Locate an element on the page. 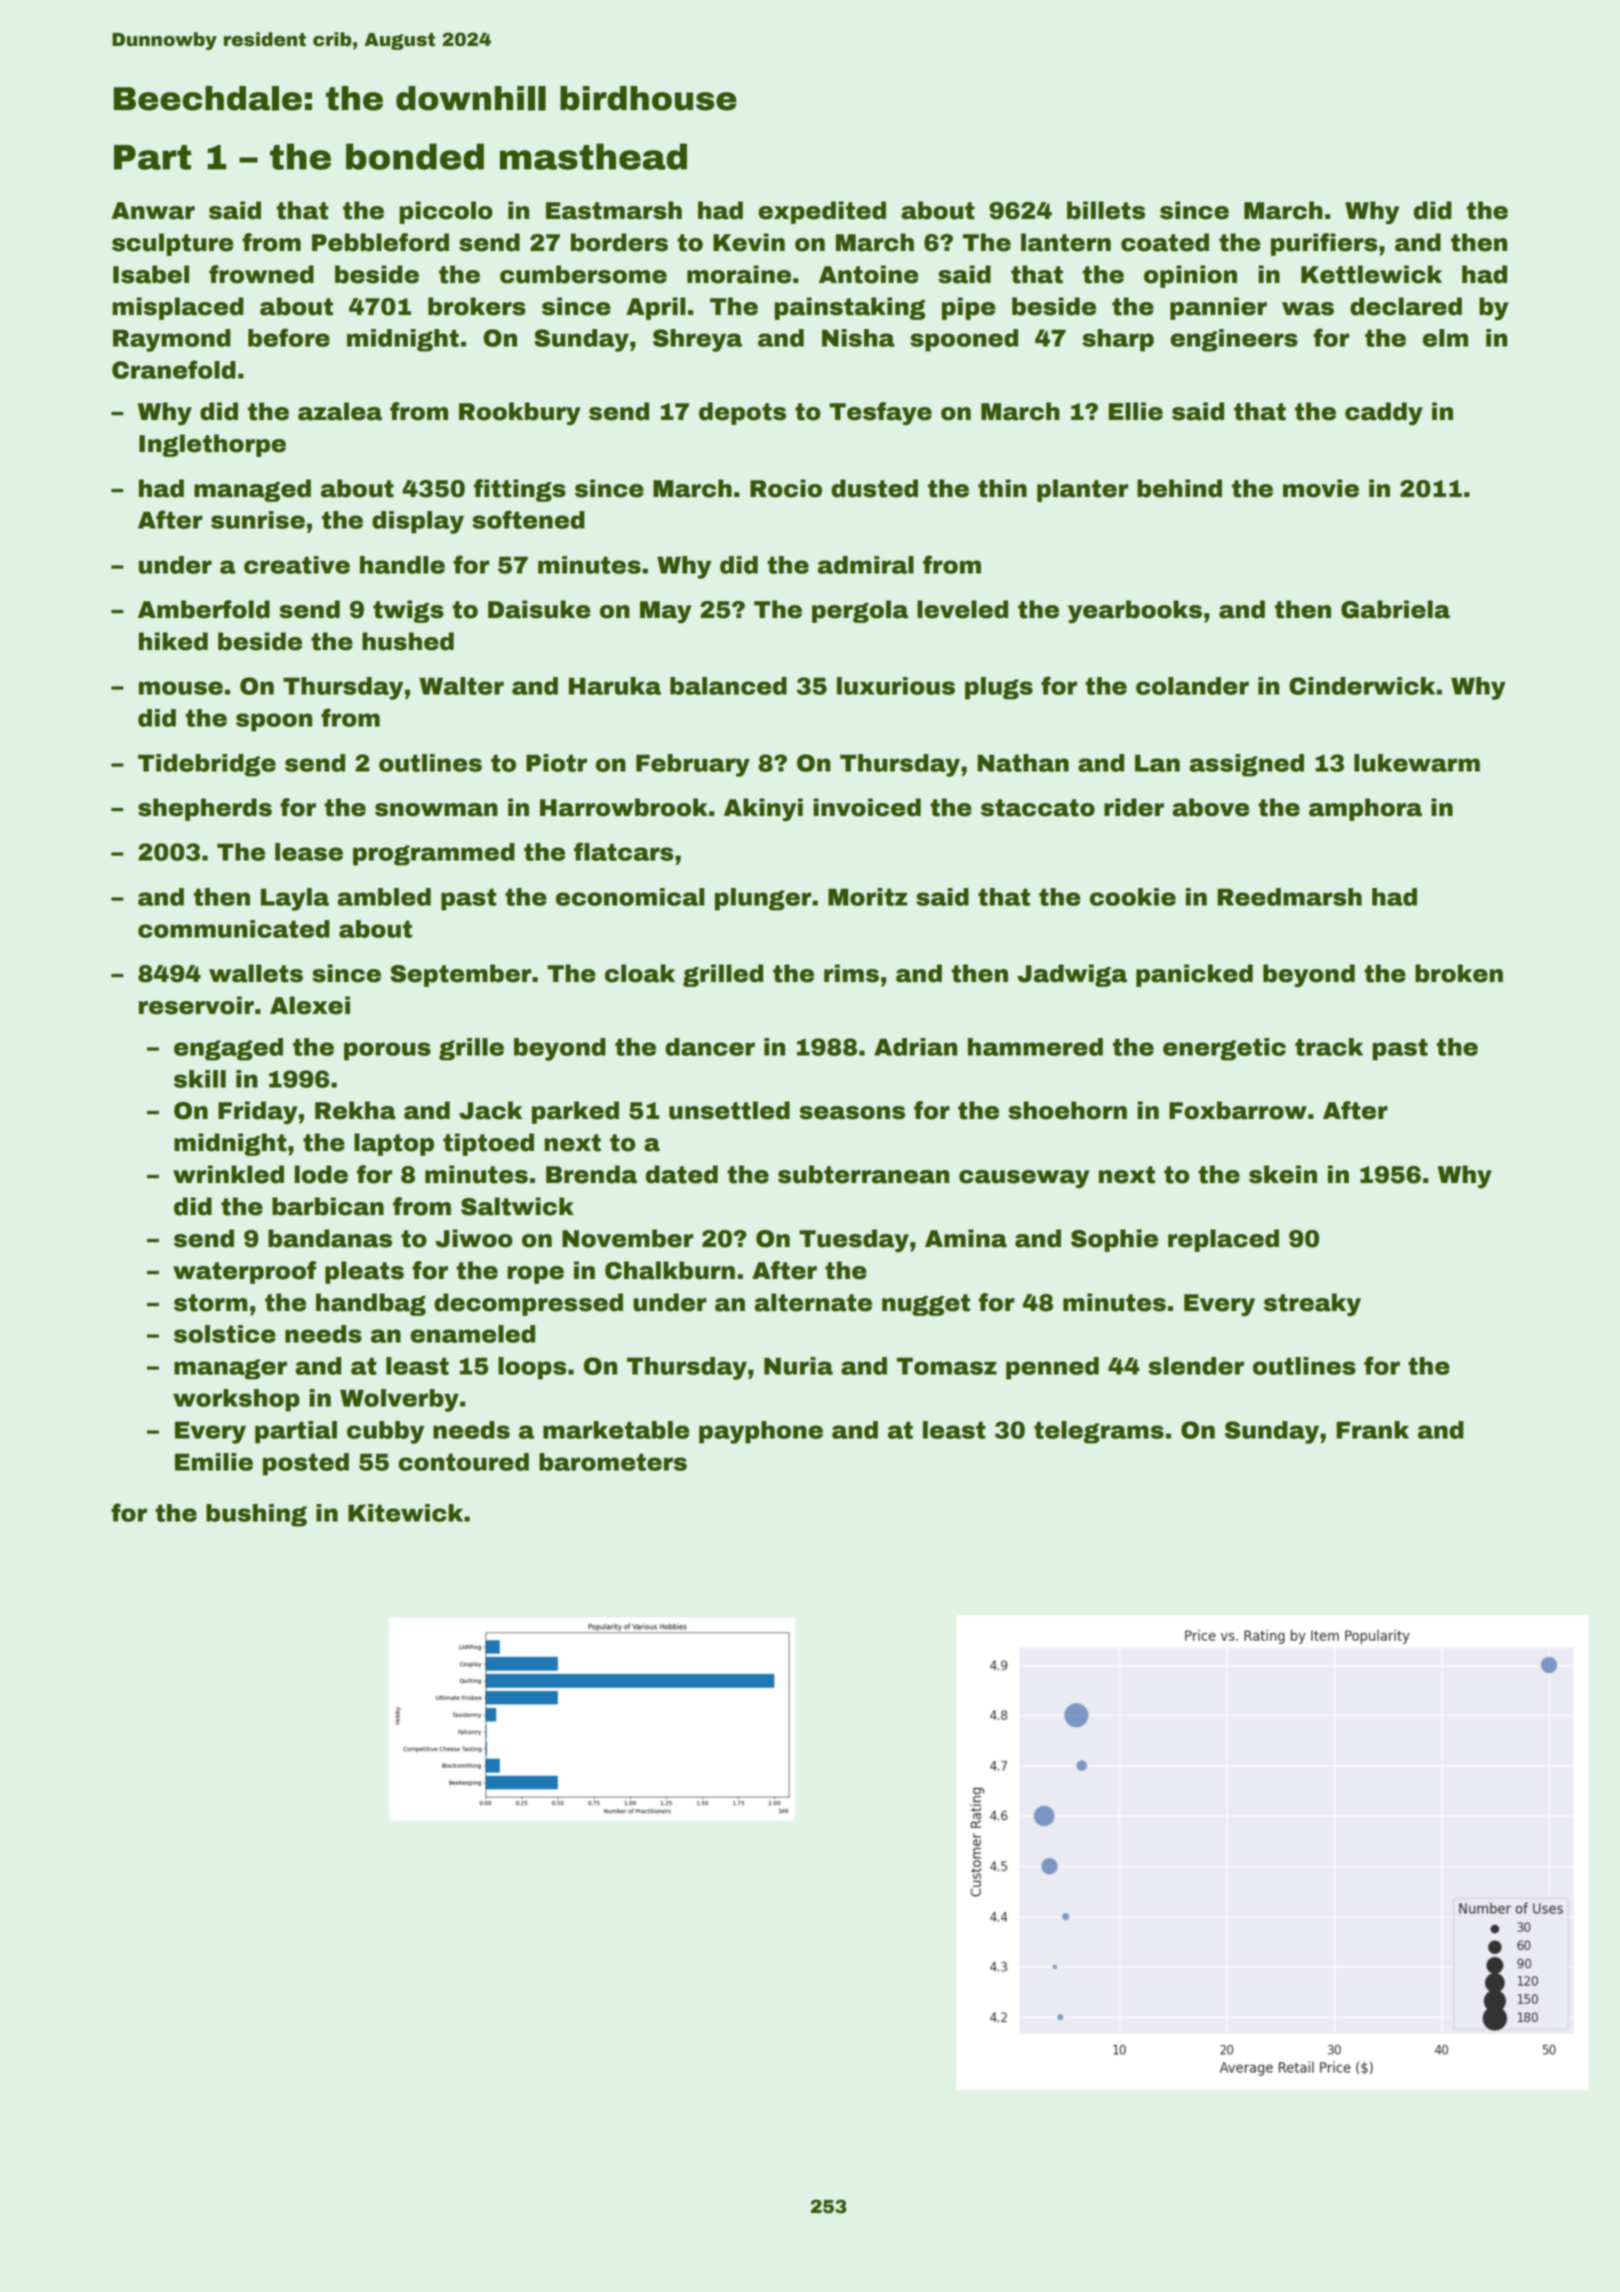 The image size is (1620, 2292). pipe is located at coordinates (968, 308).
